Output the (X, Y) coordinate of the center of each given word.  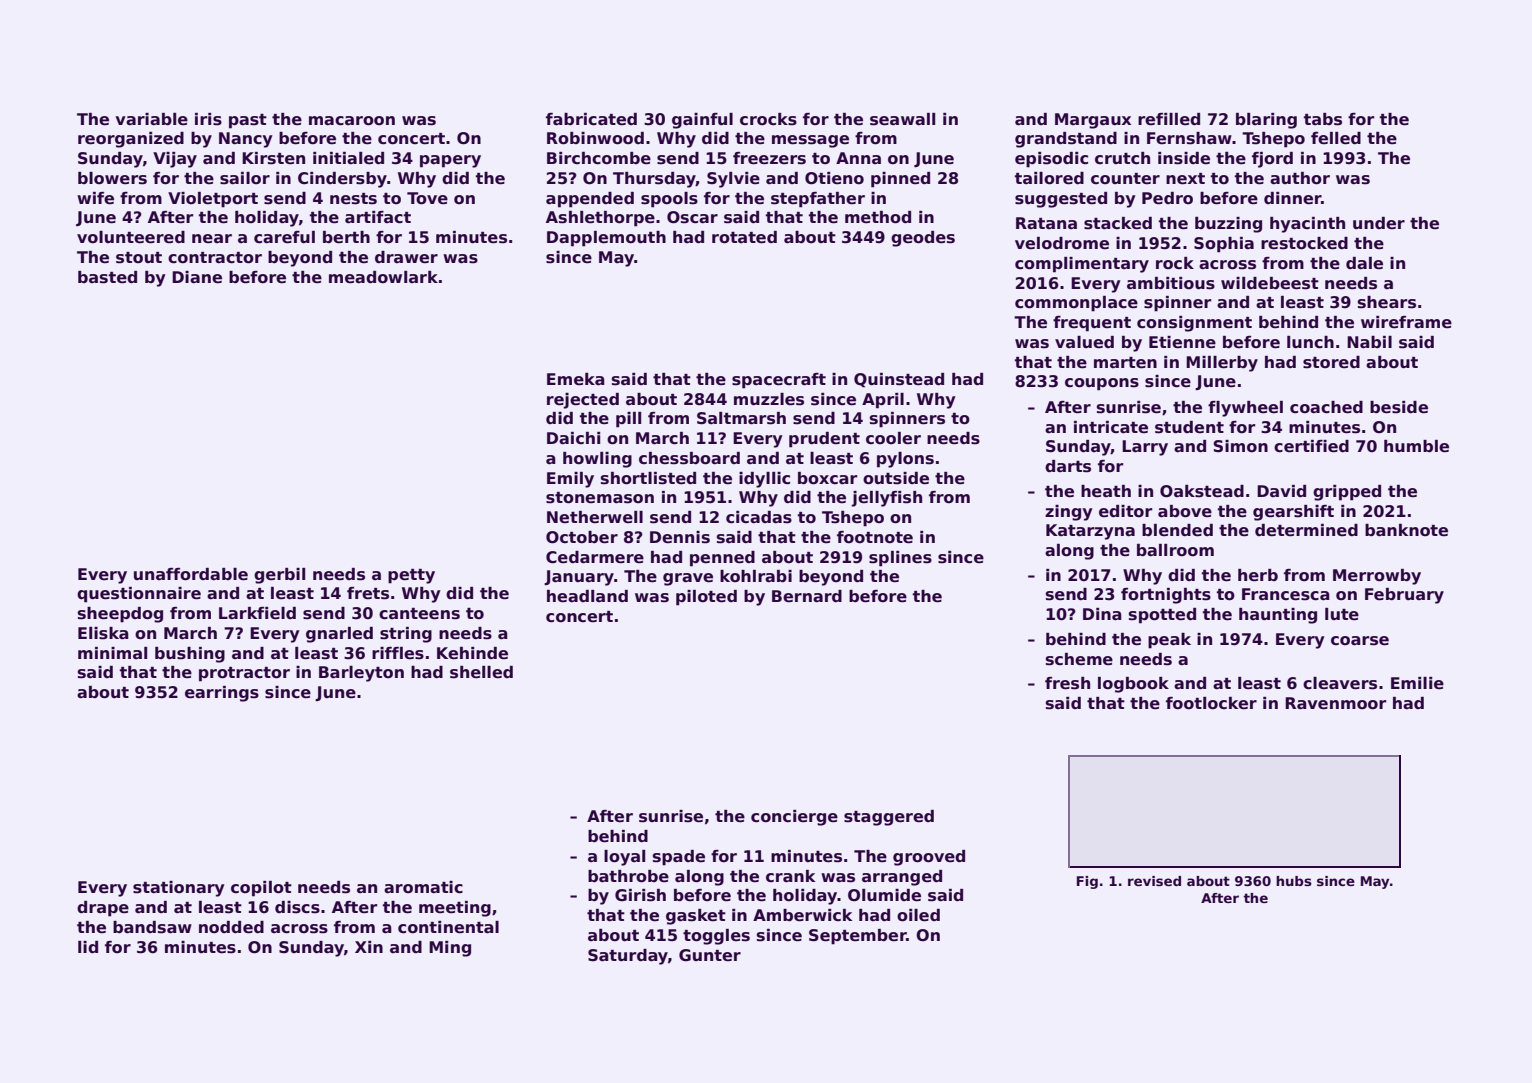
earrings (222, 694)
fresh (1067, 683)
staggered (889, 818)
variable (151, 119)
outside (896, 478)
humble (1416, 446)
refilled (1169, 119)
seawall (902, 119)
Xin (369, 947)
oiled (918, 915)
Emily (570, 480)
